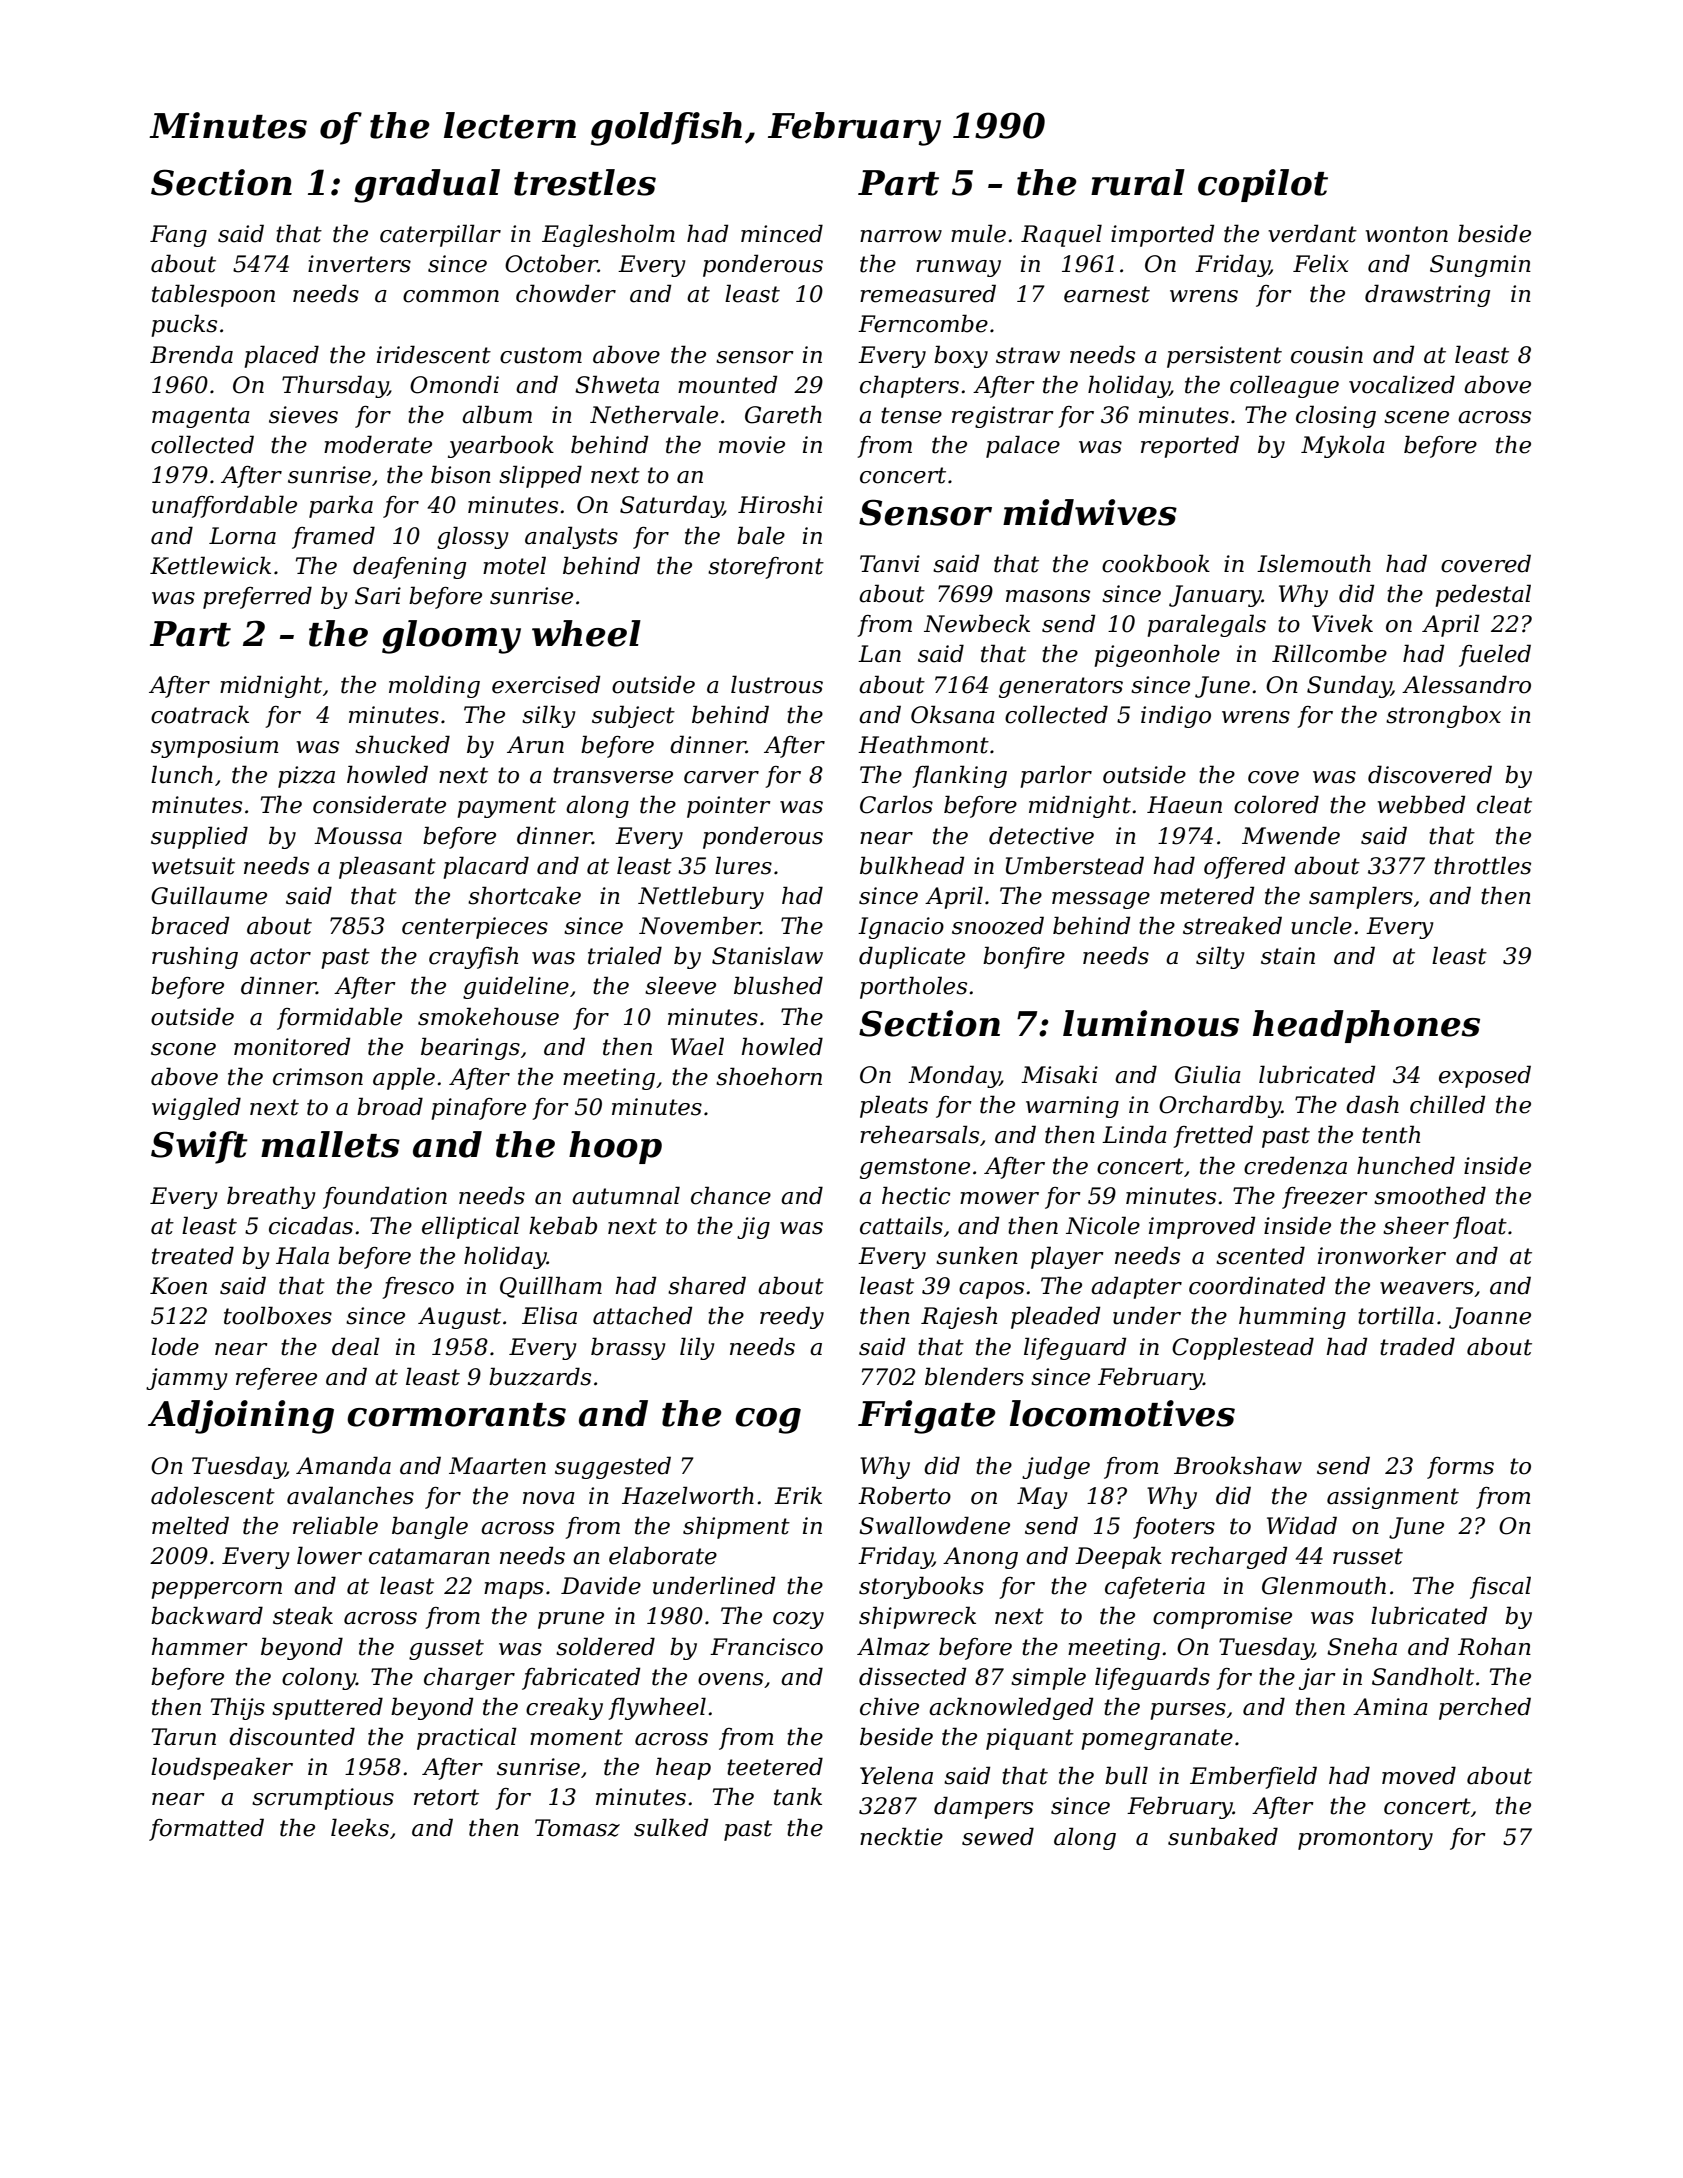  What do you see at coordinates (766, 568) in the screenshot?
I see `storefront` at bounding box center [766, 568].
